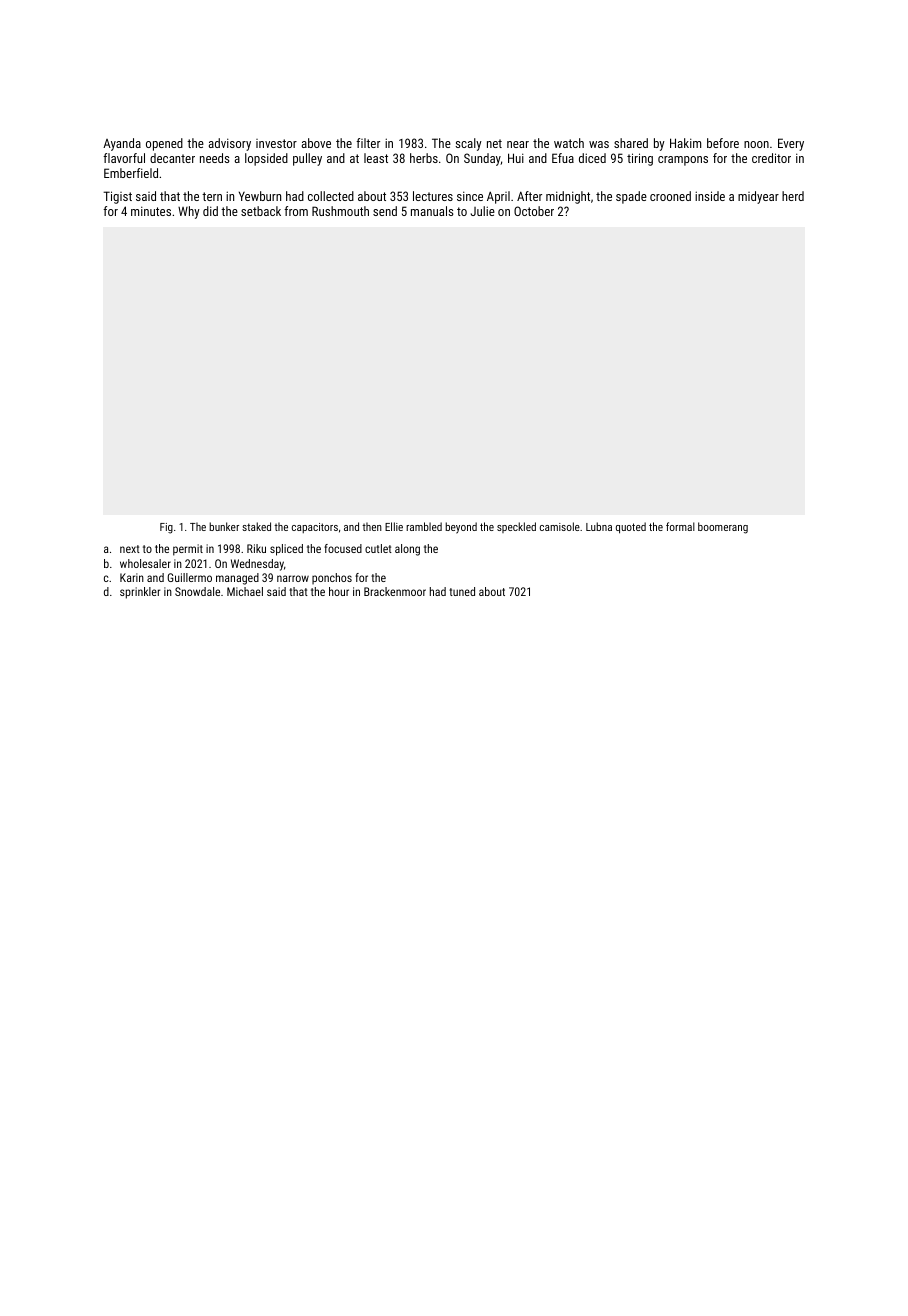 Image resolution: width=908 pixels, height=1316 pixels. What do you see at coordinates (432, 211) in the image?
I see `manuals` at bounding box center [432, 211].
